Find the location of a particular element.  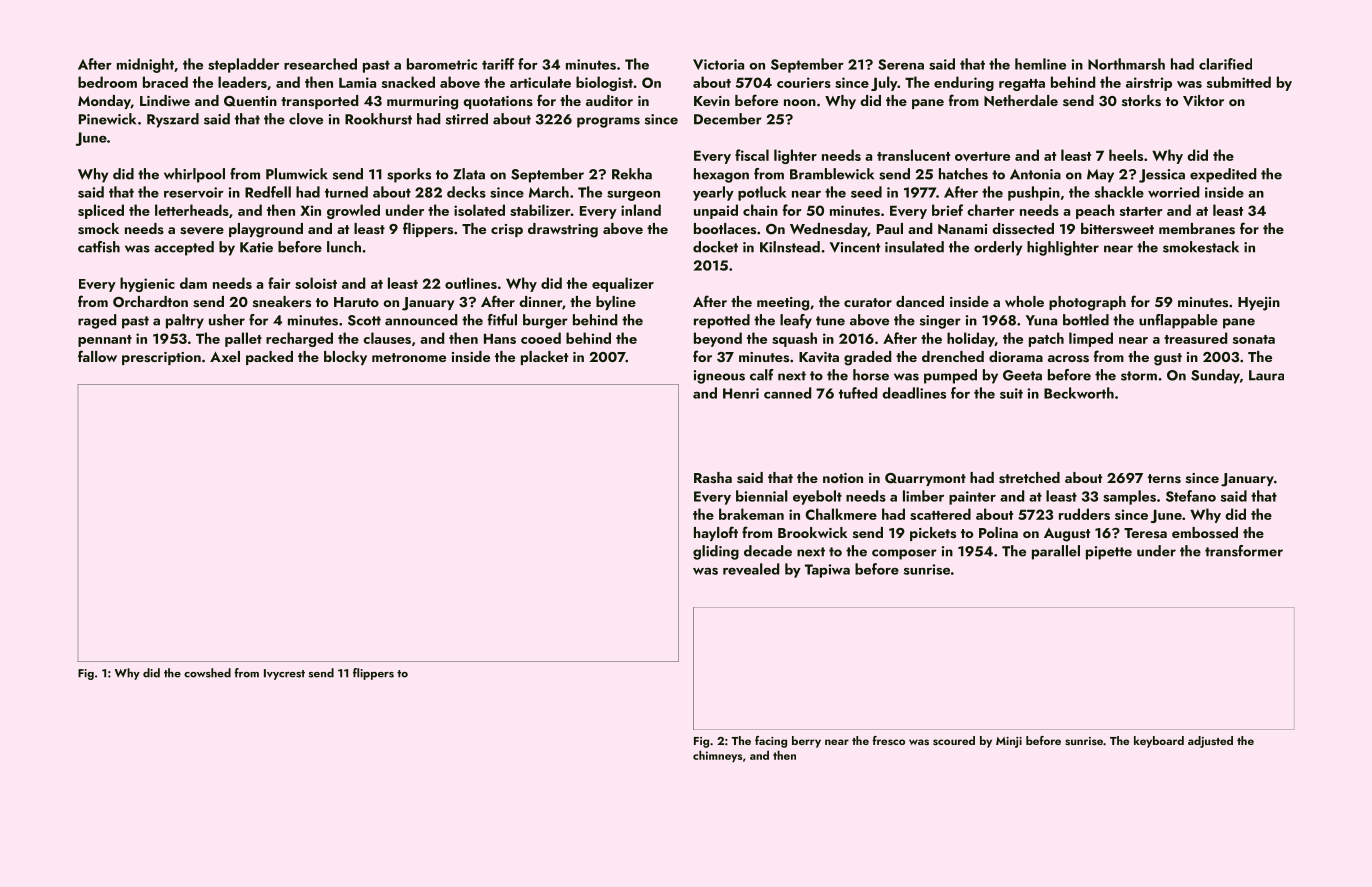

Ivycrest is located at coordinates (284, 674).
